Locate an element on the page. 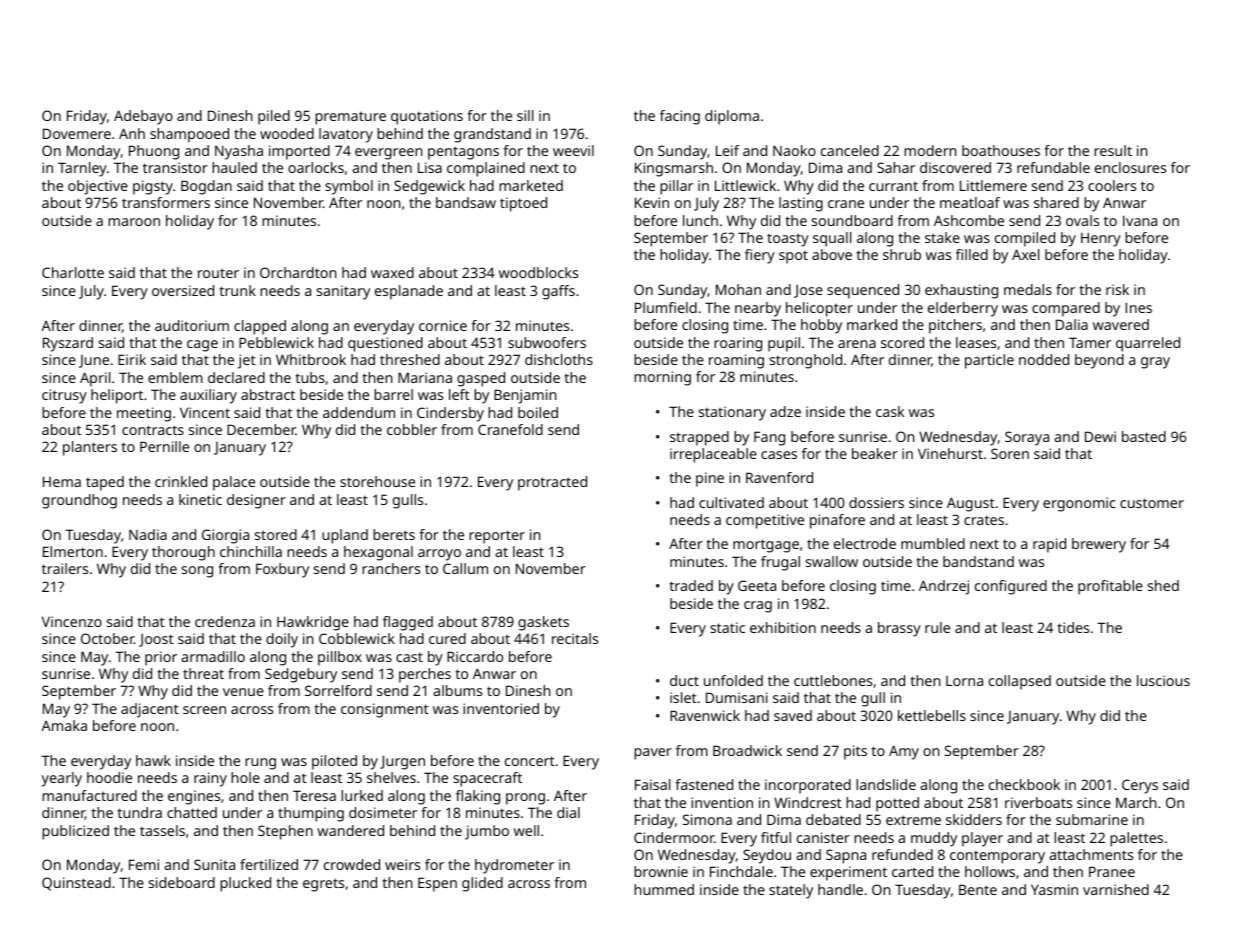 The image size is (1233, 952). Whitbrook is located at coordinates (311, 359).
